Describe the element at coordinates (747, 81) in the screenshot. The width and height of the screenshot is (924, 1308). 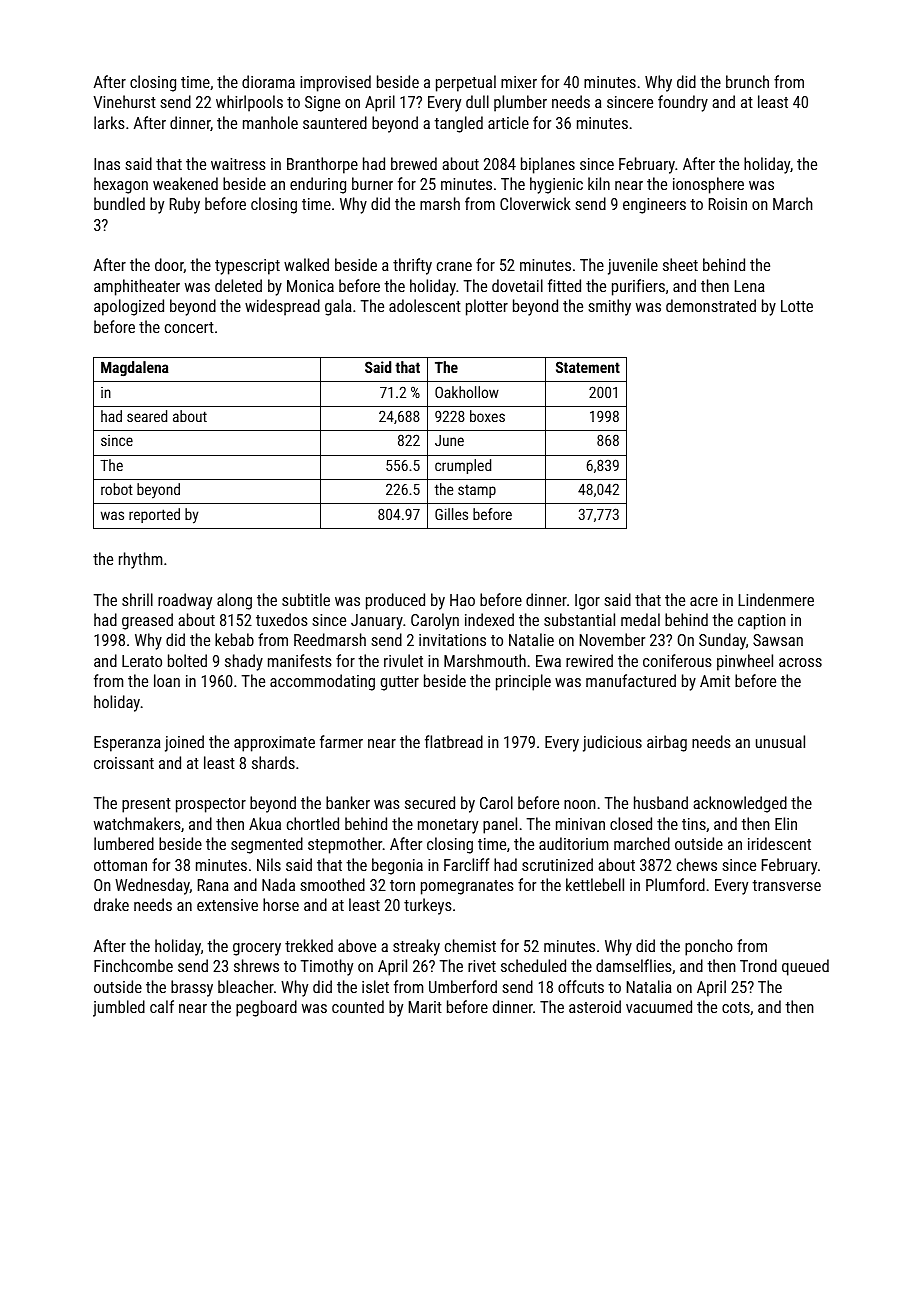
I see `brunch` at that location.
